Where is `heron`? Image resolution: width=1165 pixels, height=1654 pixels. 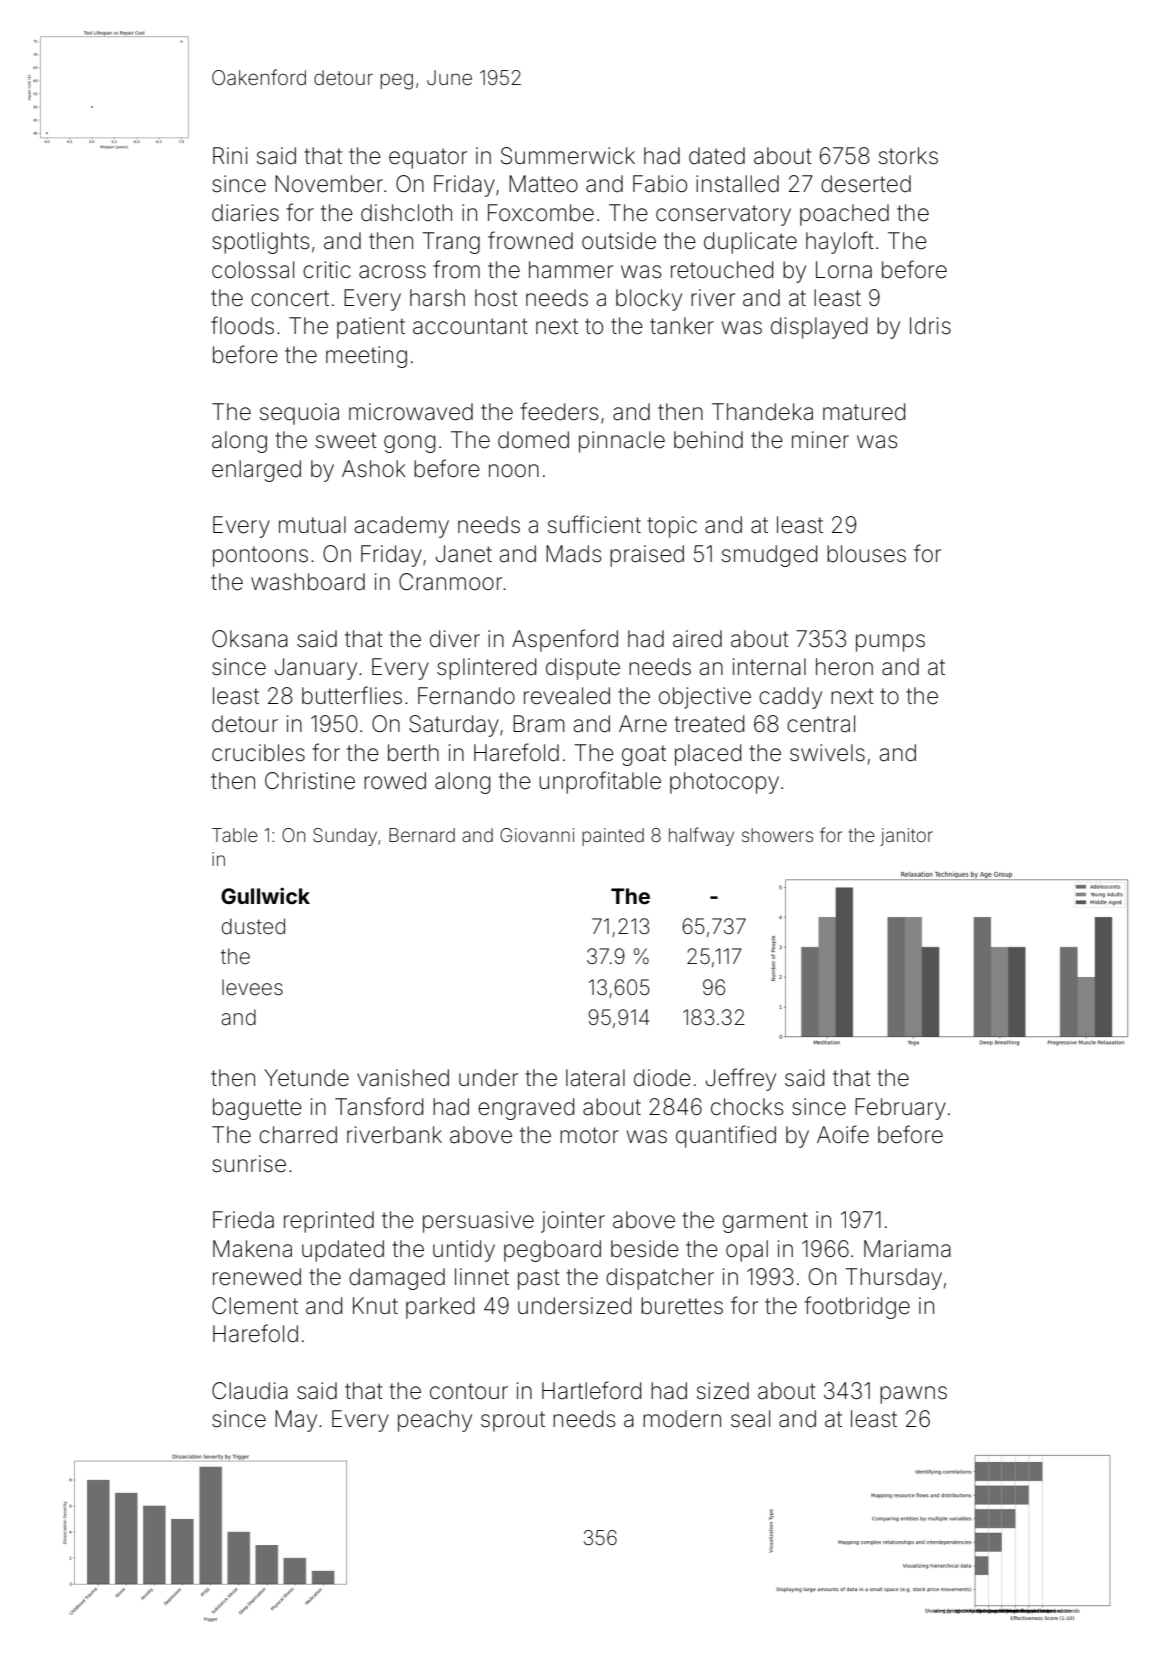 heron is located at coordinates (844, 667).
